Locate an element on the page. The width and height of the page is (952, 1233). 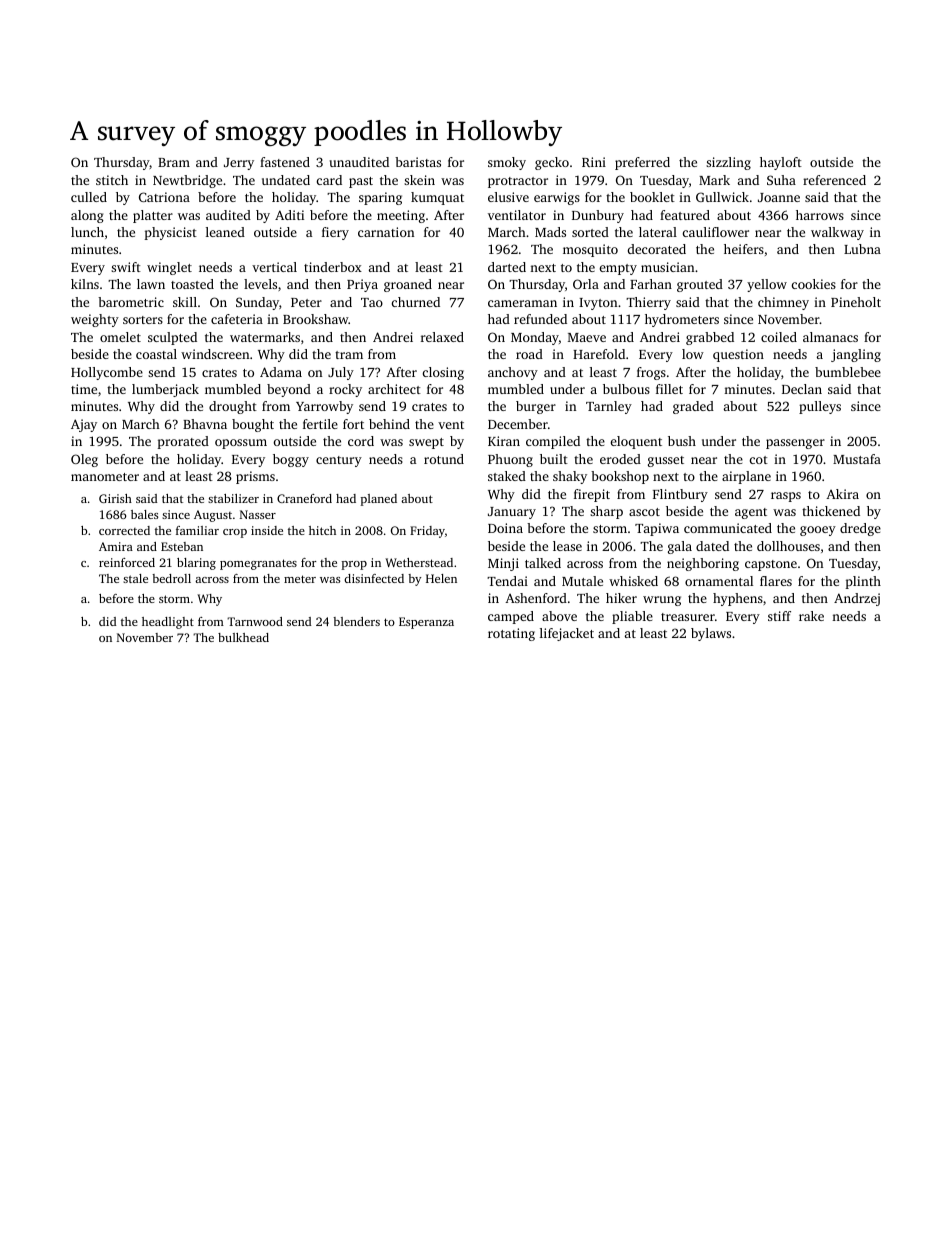
lunch is located at coordinates (87, 232).
